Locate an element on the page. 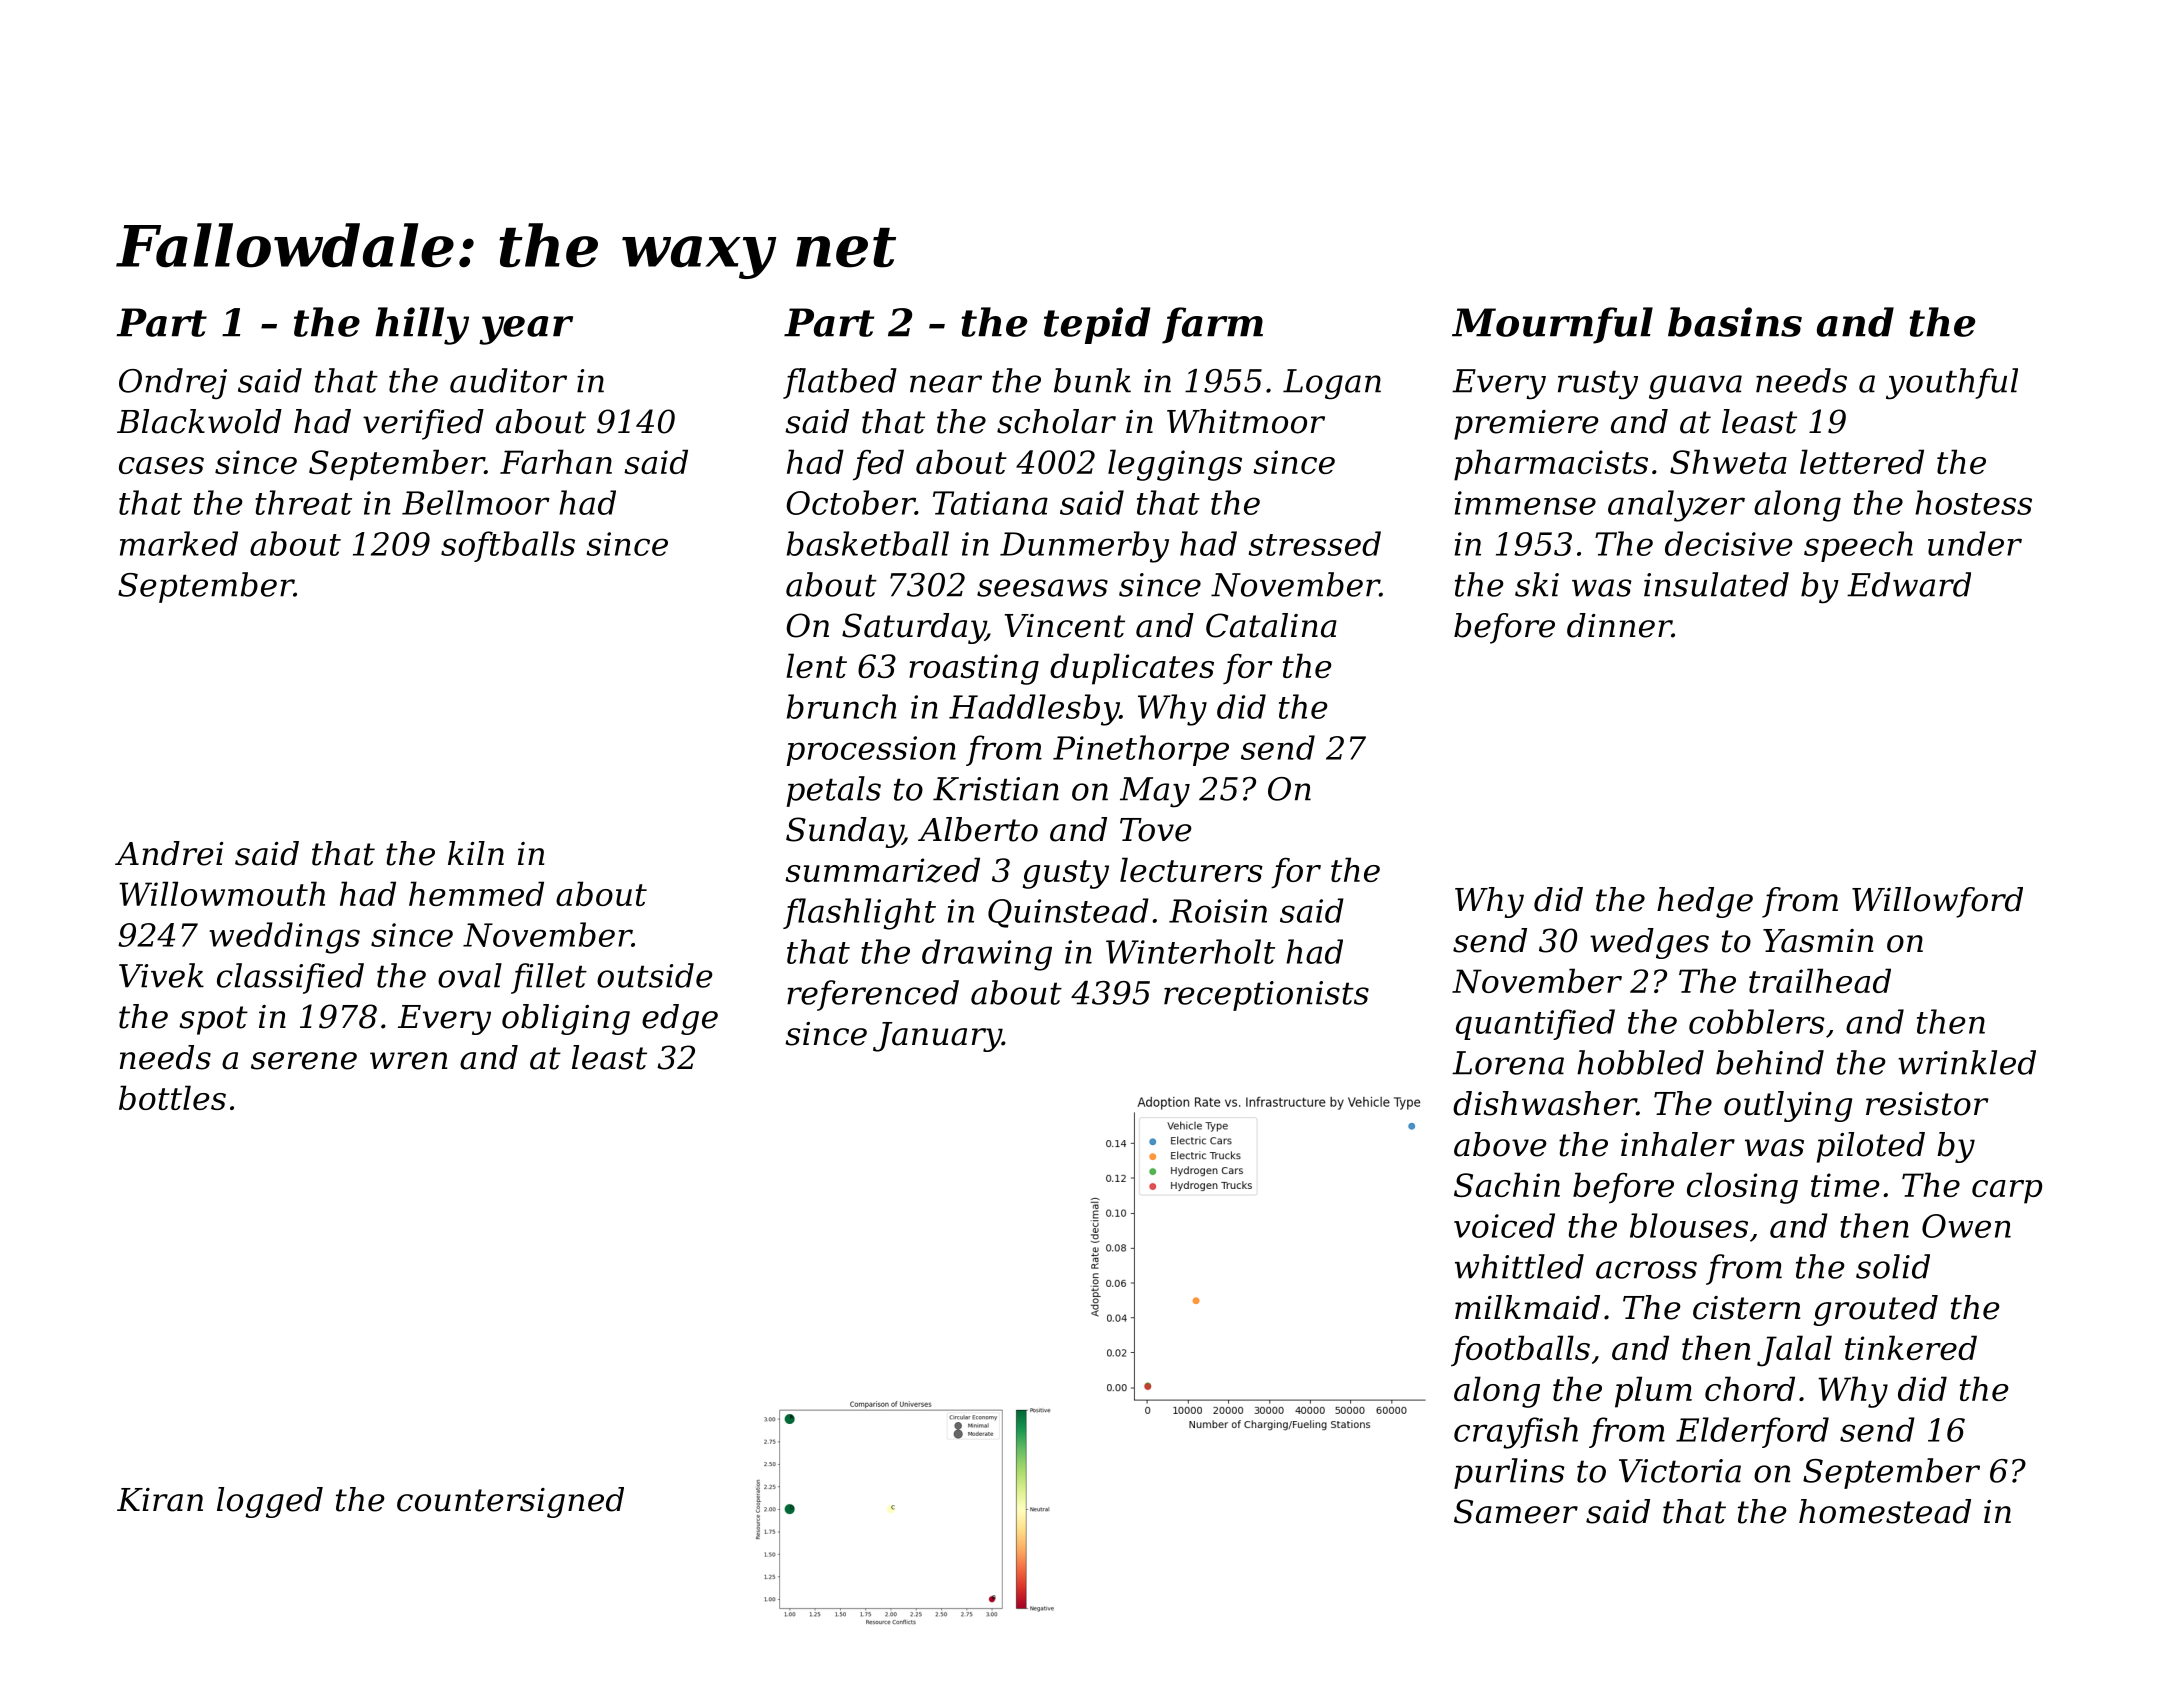  Sameer is located at coordinates (1516, 1511).
